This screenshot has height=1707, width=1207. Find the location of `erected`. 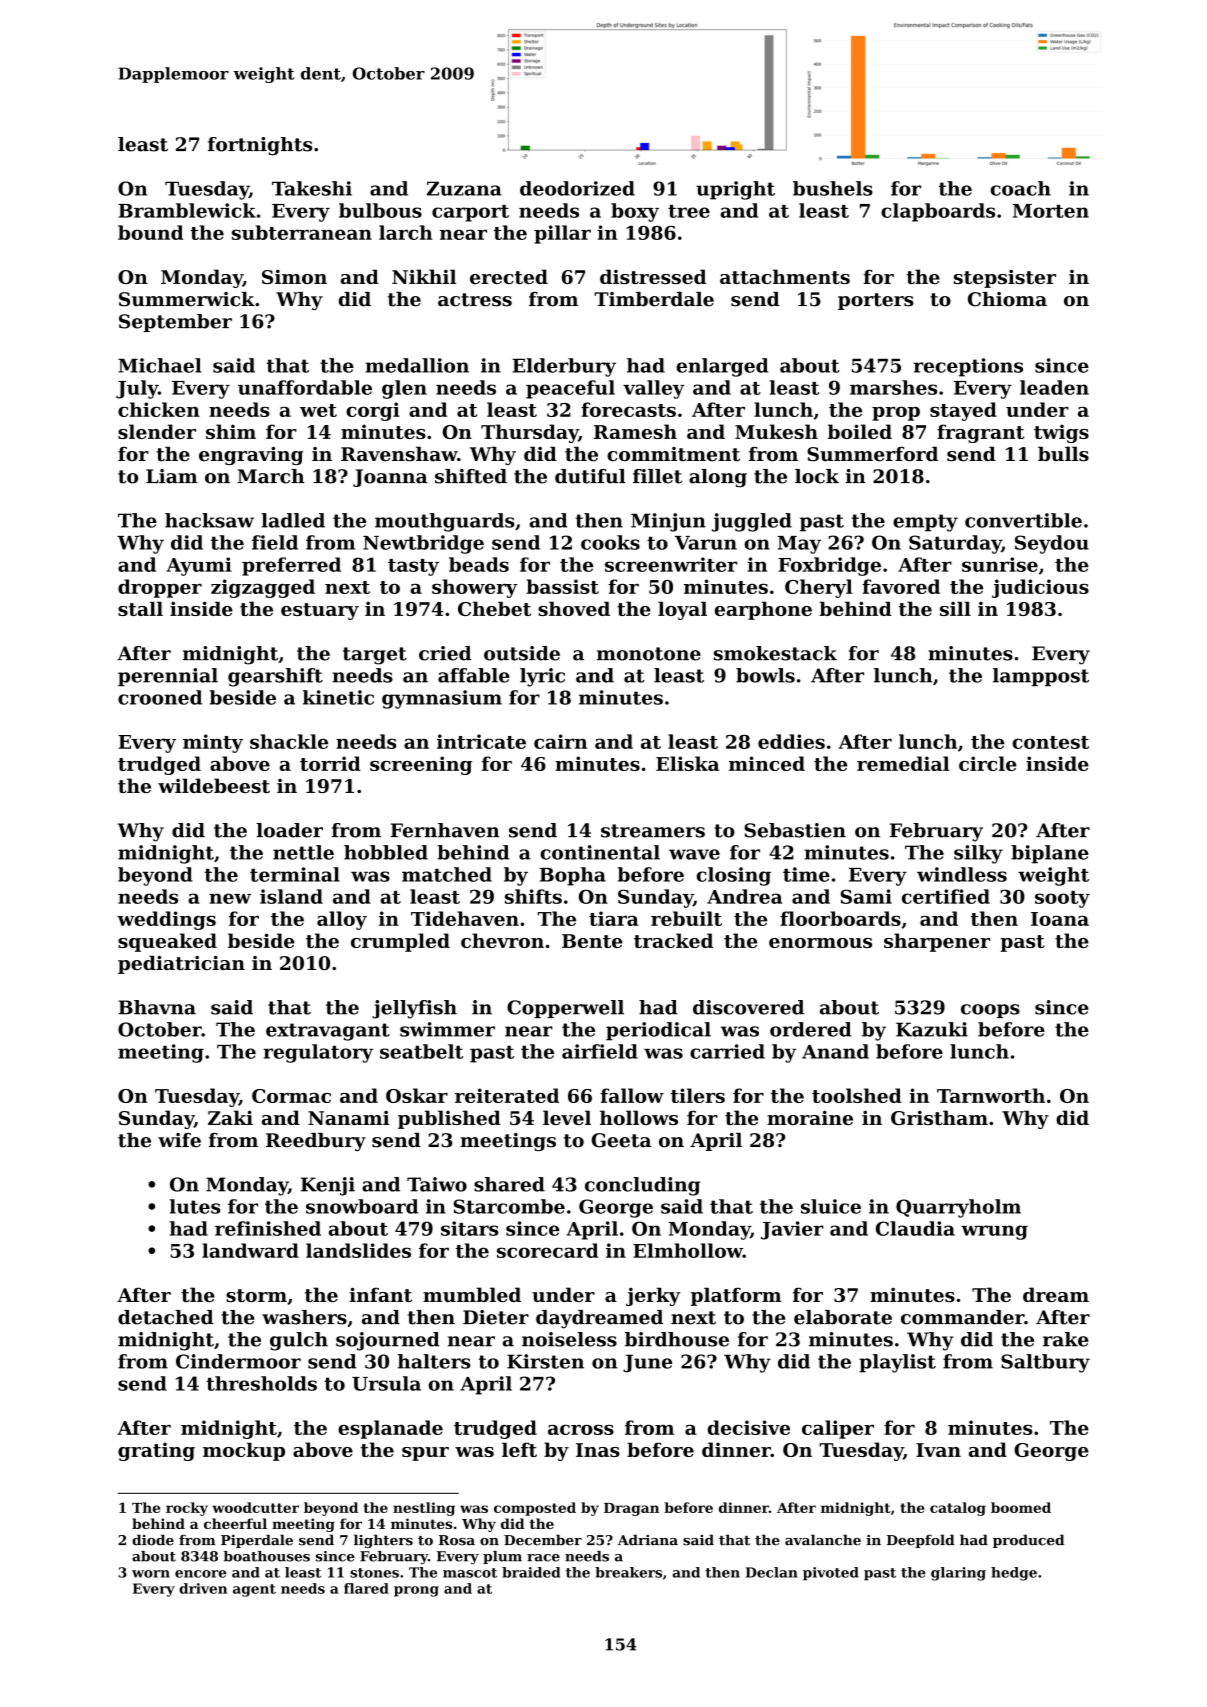

erected is located at coordinates (509, 276).
